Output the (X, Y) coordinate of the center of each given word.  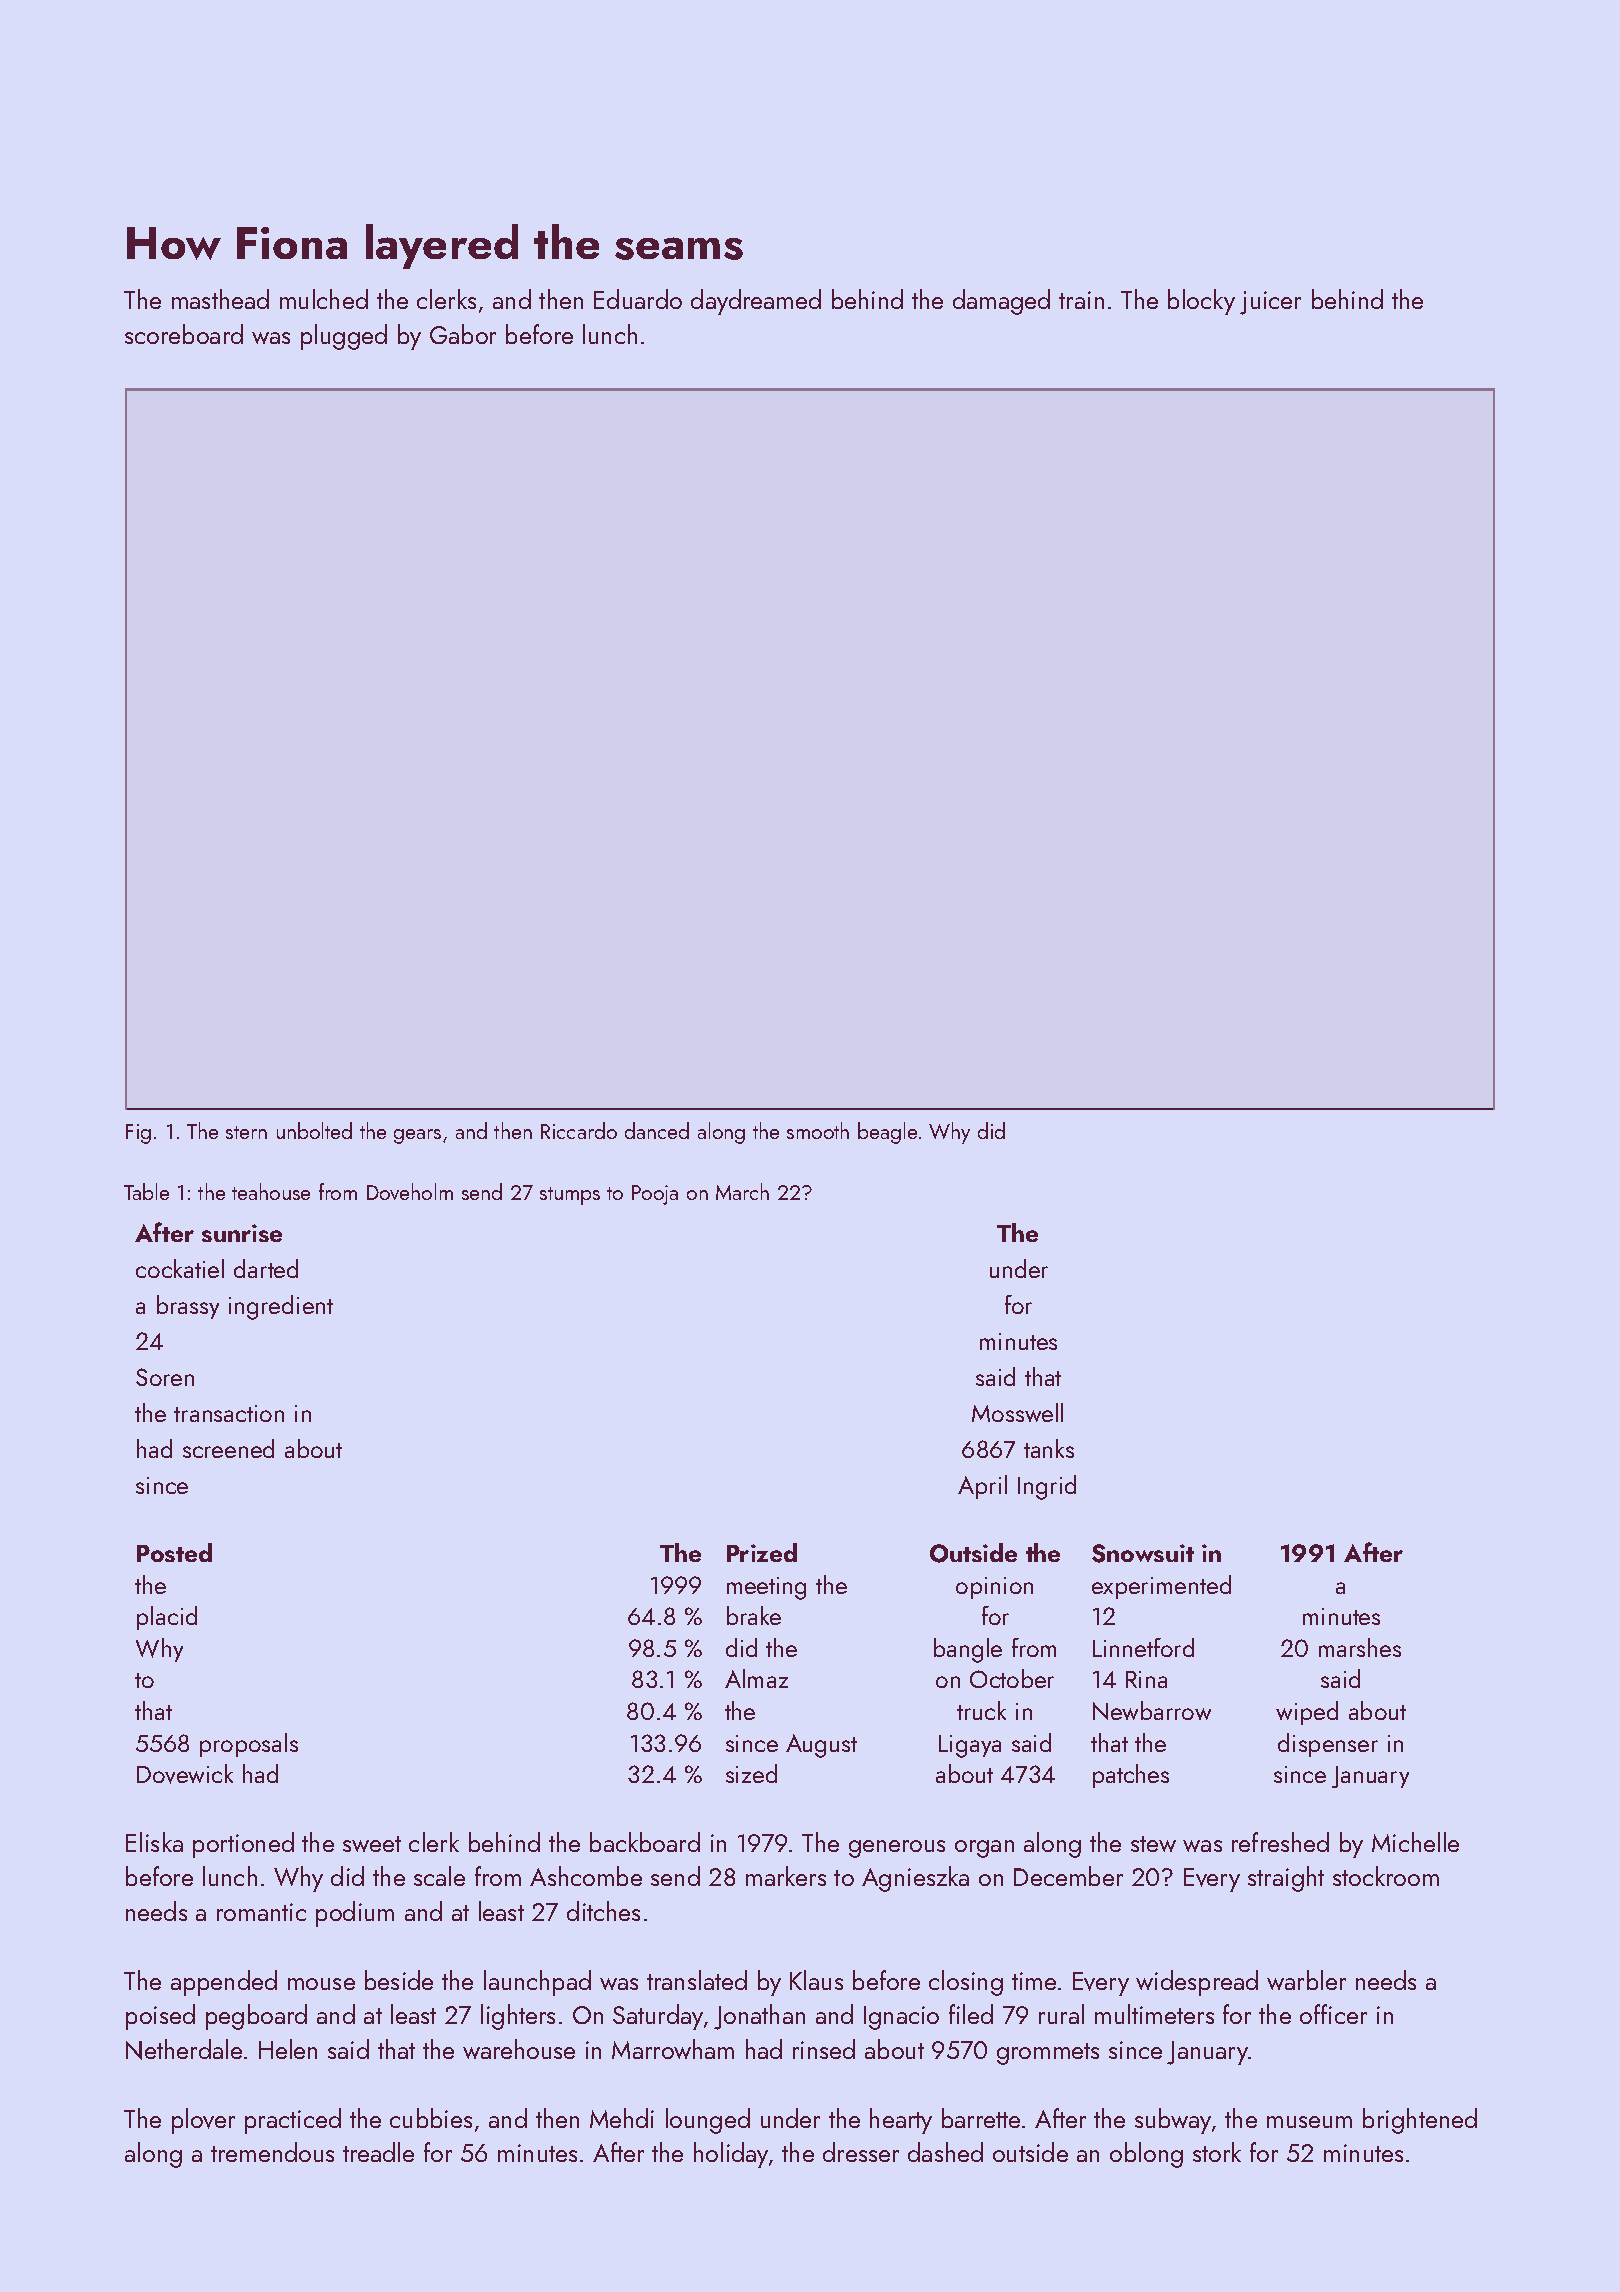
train (1081, 300)
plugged (344, 337)
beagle (887, 1133)
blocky (1201, 302)
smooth (818, 1130)
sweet (372, 1844)
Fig (138, 1134)
